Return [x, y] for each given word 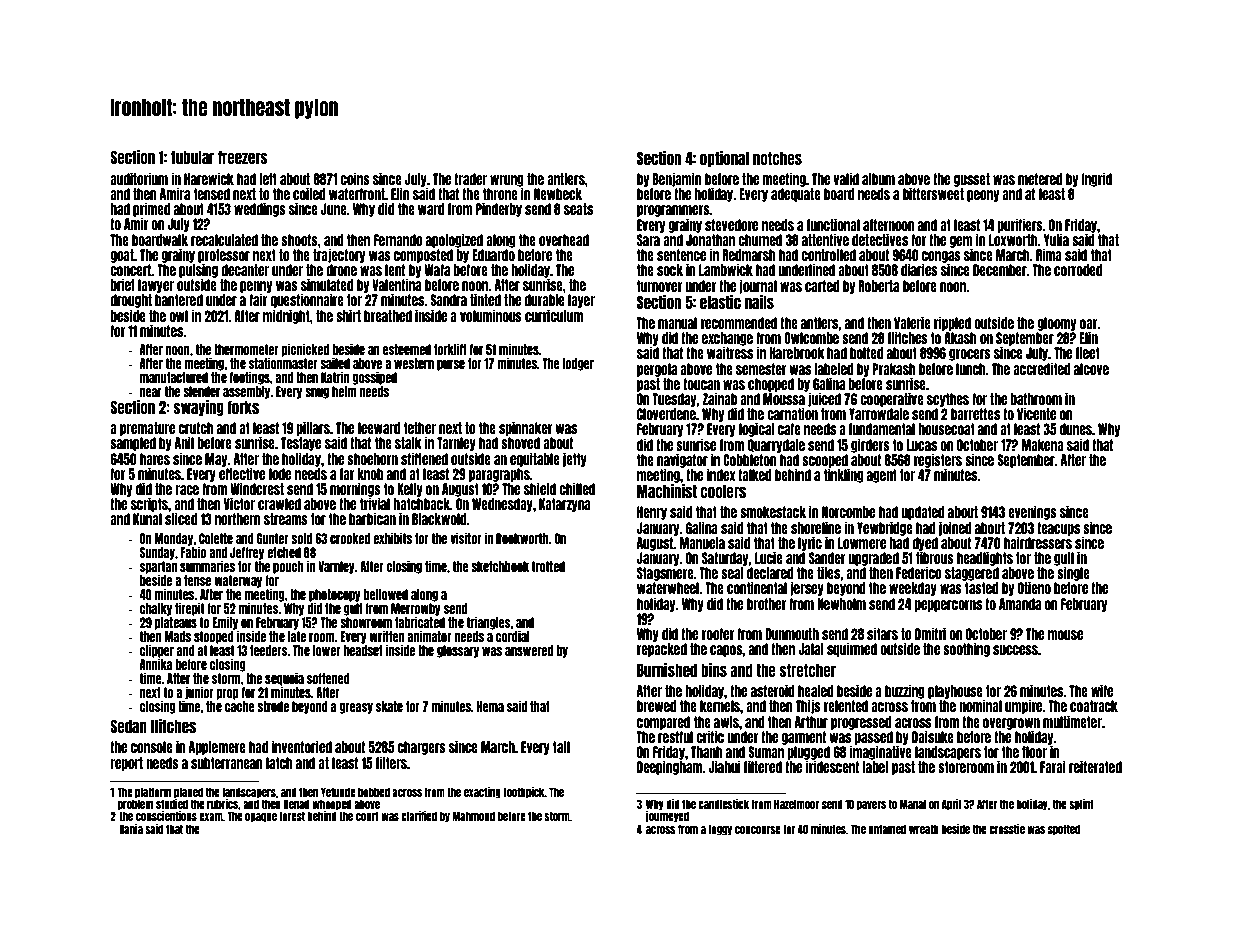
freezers [243, 157]
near [151, 392]
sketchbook [500, 566]
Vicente [1036, 413]
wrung [507, 181]
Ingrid [1097, 179]
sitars [882, 633]
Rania [131, 829]
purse [451, 365]
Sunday [157, 553]
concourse [758, 830]
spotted [1064, 830]
